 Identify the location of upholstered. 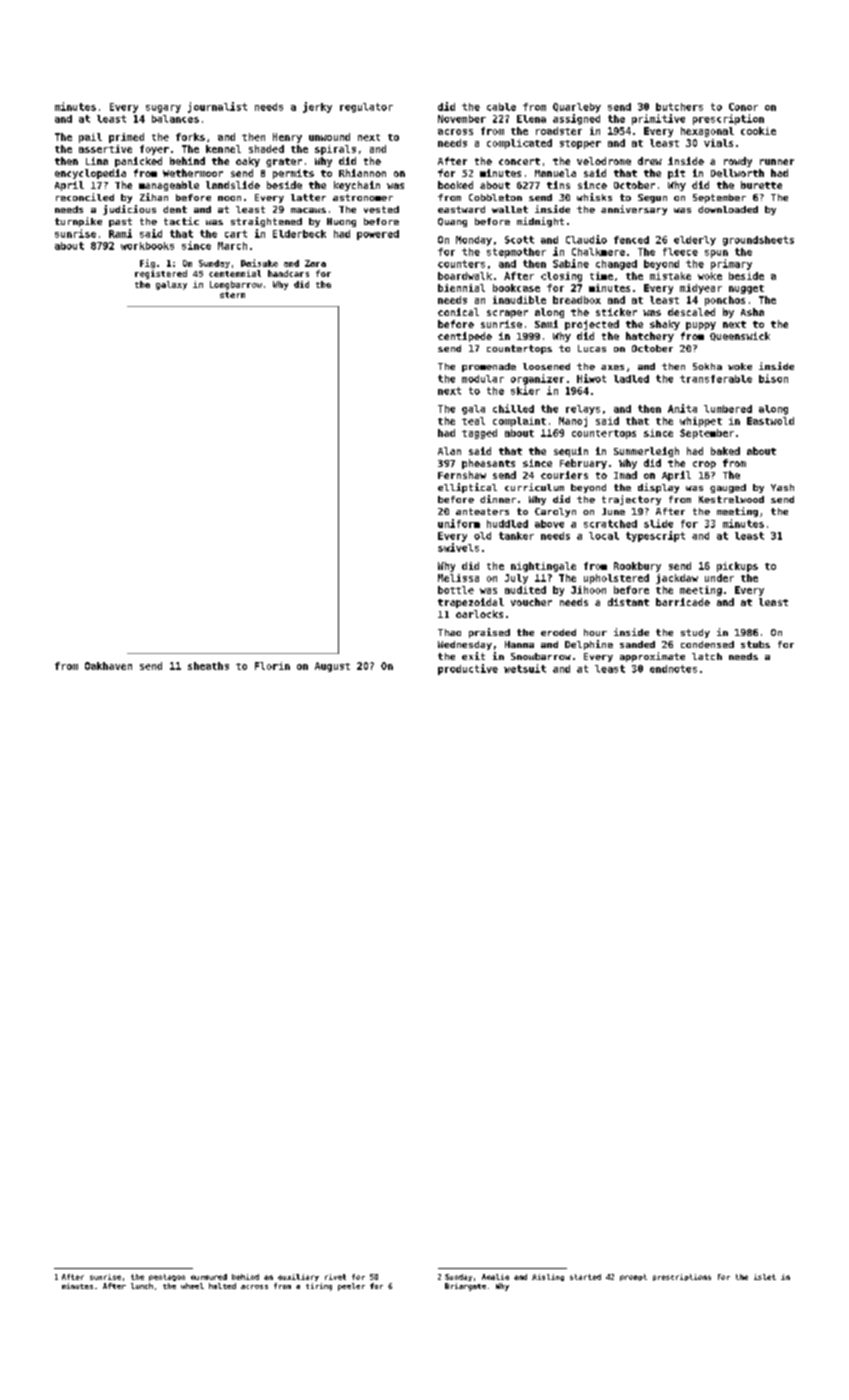
(616, 579).
